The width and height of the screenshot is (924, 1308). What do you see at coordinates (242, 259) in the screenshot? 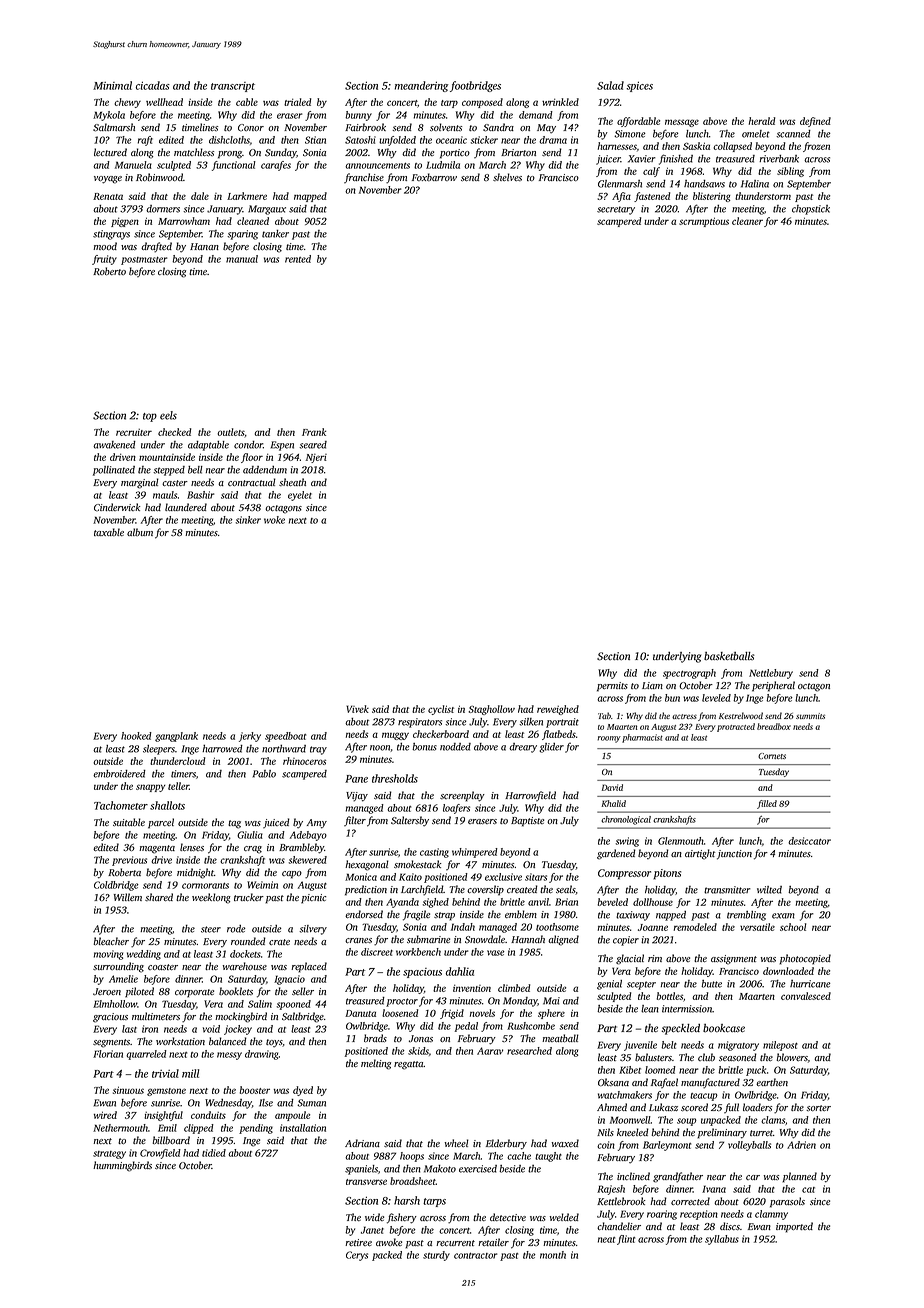
I see `manual` at bounding box center [242, 259].
